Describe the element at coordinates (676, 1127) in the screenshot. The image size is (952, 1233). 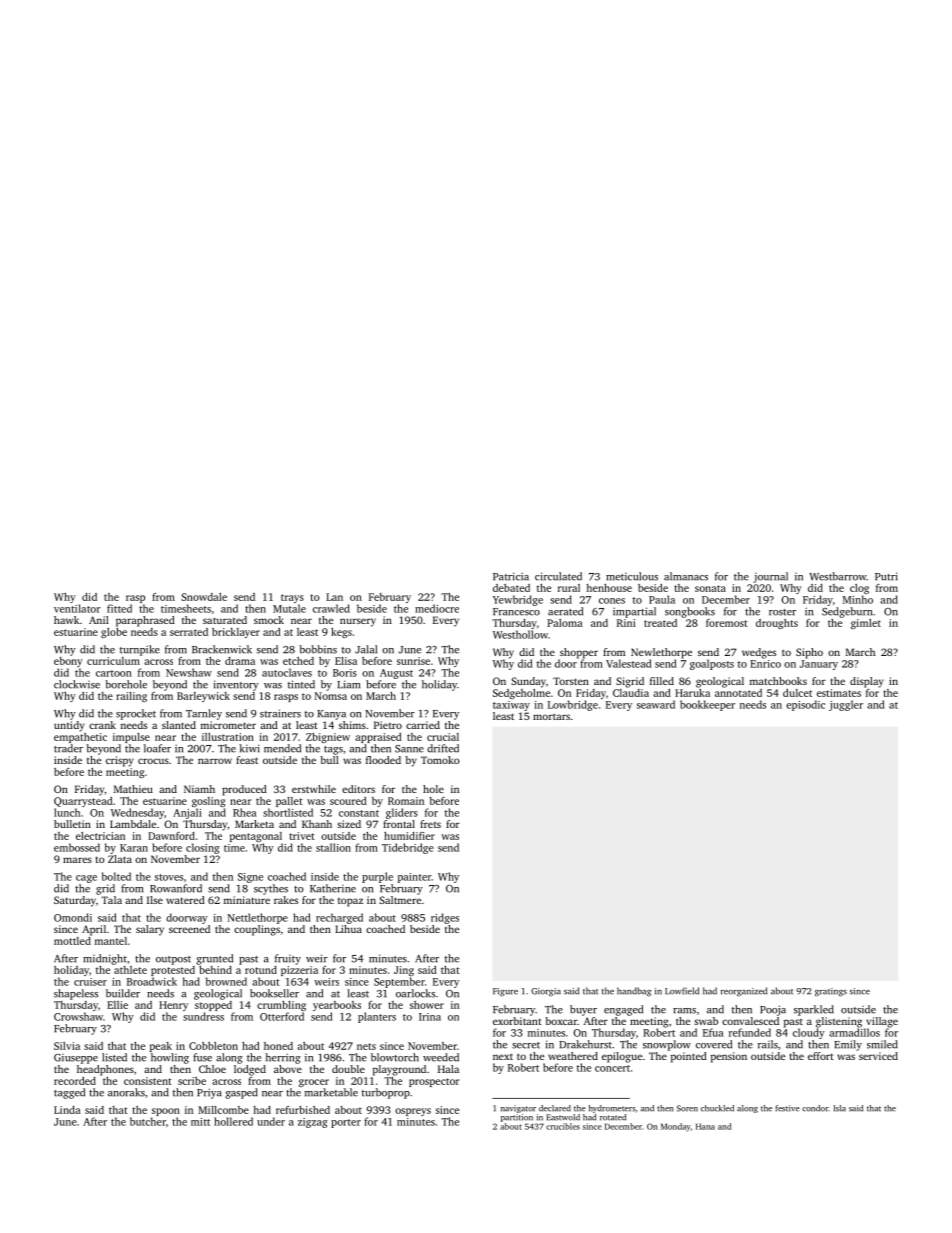
I see `Monday` at that location.
